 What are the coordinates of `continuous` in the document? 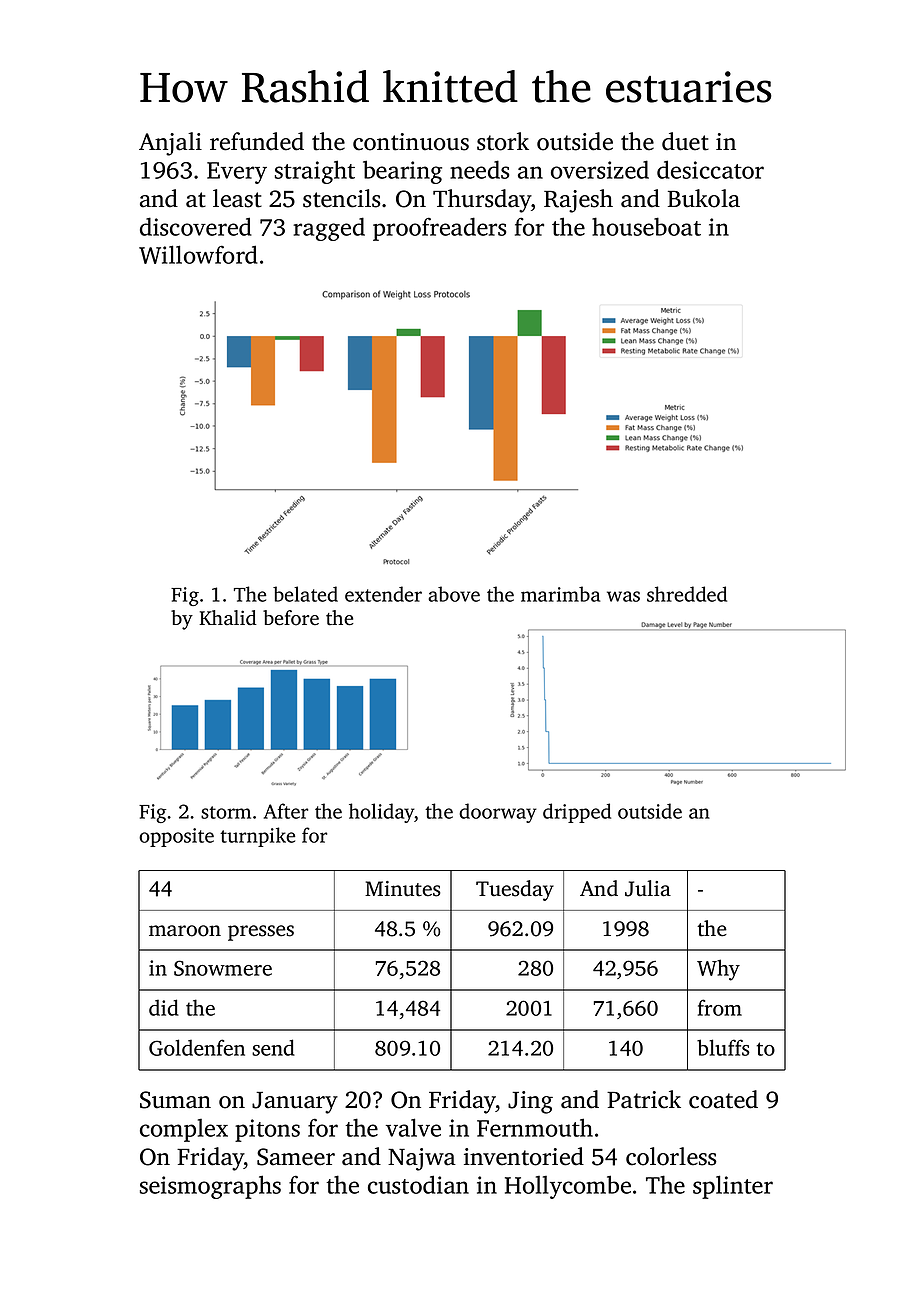 It's located at (411, 142).
